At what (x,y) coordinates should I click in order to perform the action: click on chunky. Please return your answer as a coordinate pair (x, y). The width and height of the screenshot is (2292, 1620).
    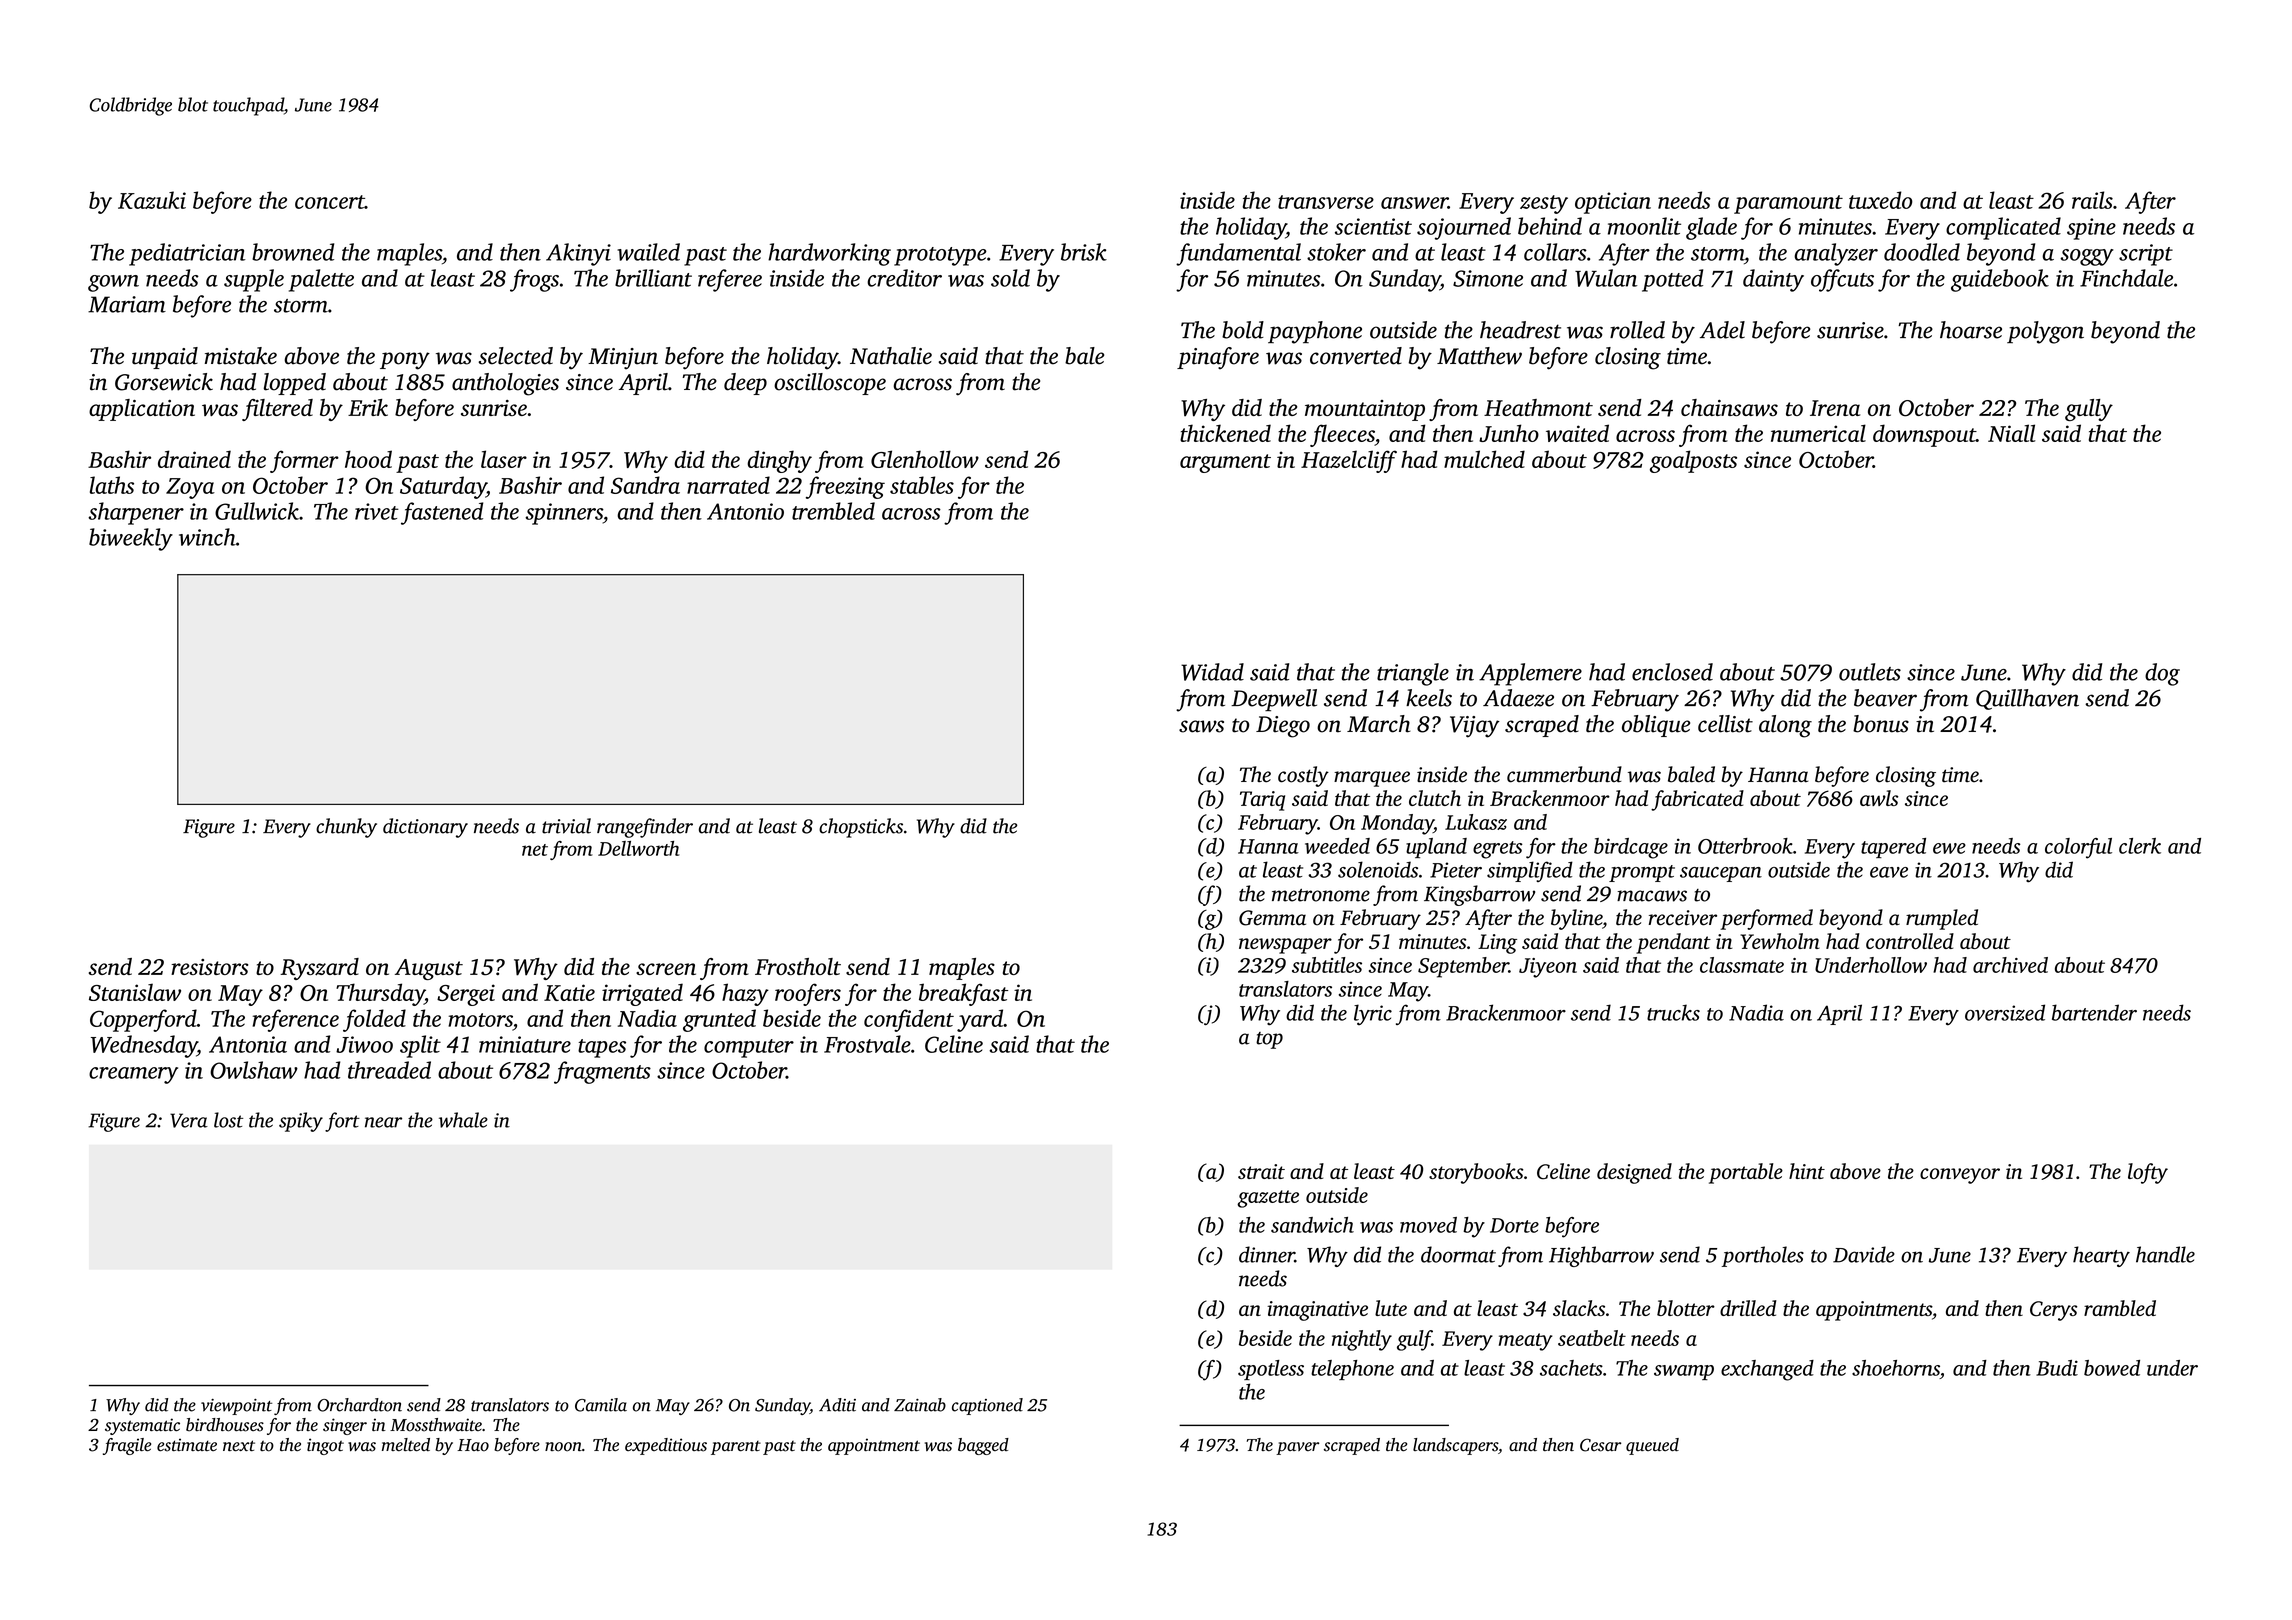
    Looking at the image, I should click on (346, 828).
